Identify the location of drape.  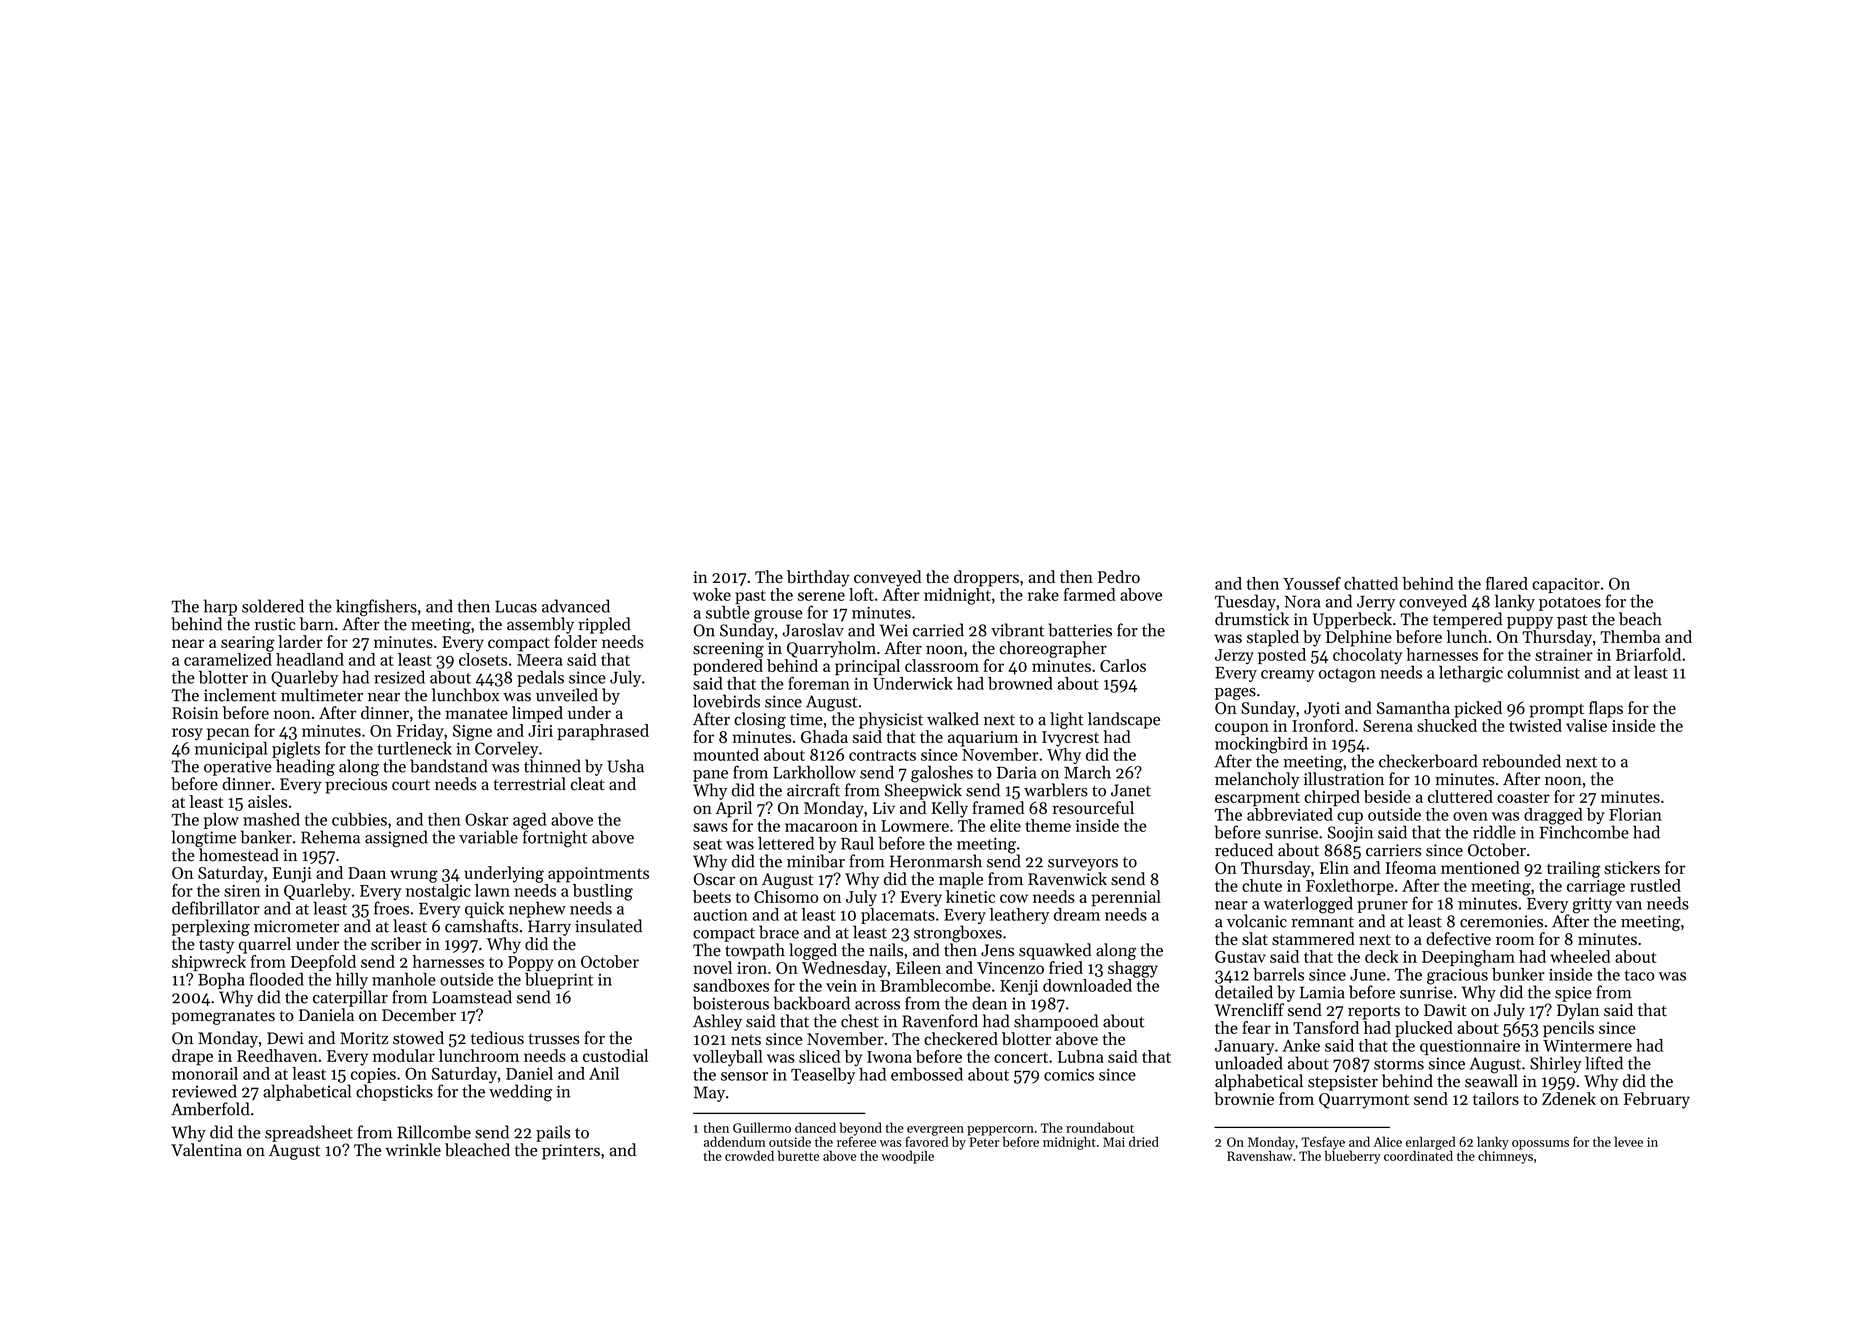
(192, 1057).
